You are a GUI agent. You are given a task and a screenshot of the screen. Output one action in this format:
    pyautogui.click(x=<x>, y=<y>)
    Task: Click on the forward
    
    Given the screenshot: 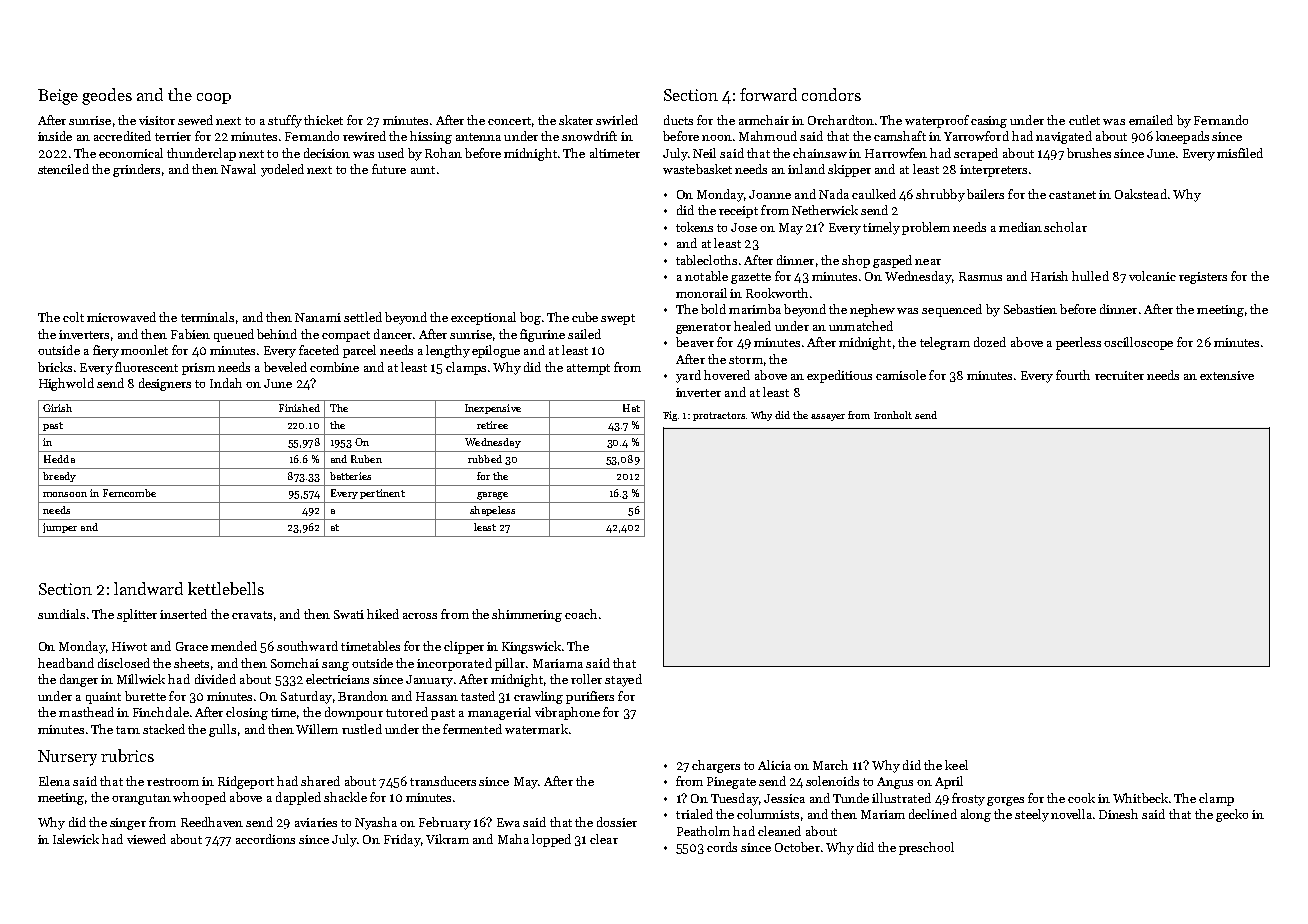 What is the action you would take?
    pyautogui.click(x=768, y=94)
